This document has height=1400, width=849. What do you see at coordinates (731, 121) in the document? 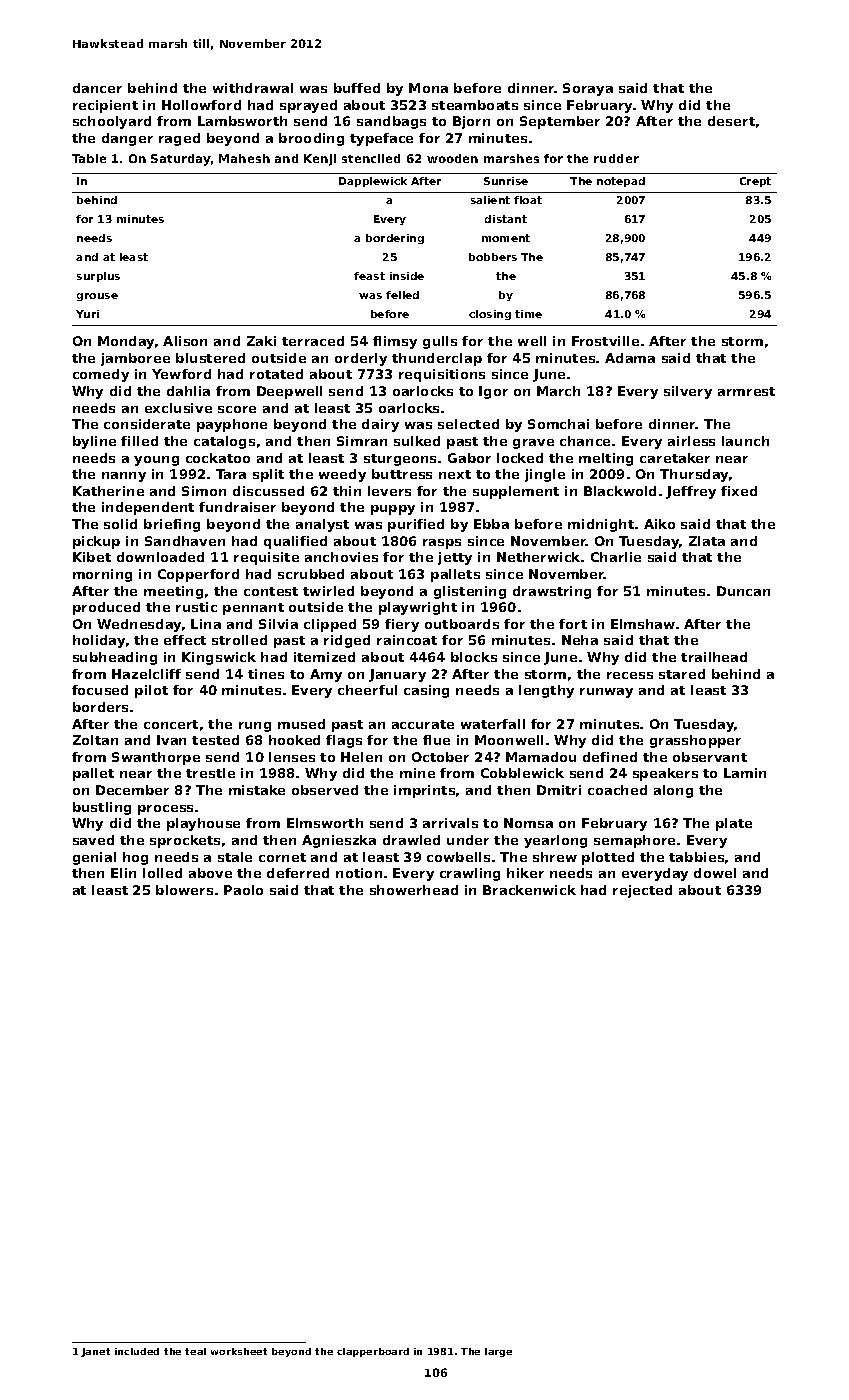
I see `desert` at bounding box center [731, 121].
